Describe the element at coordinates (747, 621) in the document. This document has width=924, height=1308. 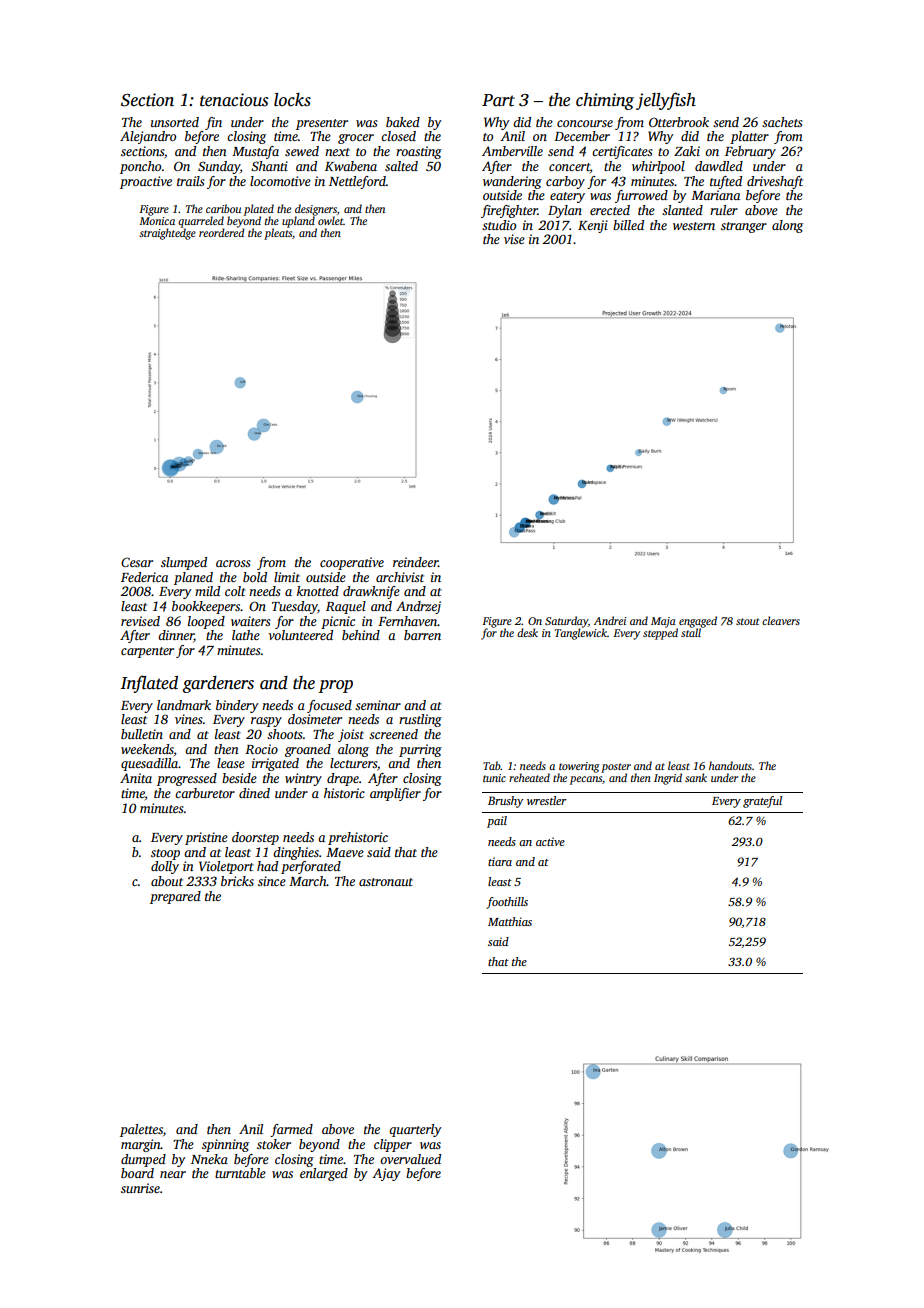
I see `stout` at that location.
